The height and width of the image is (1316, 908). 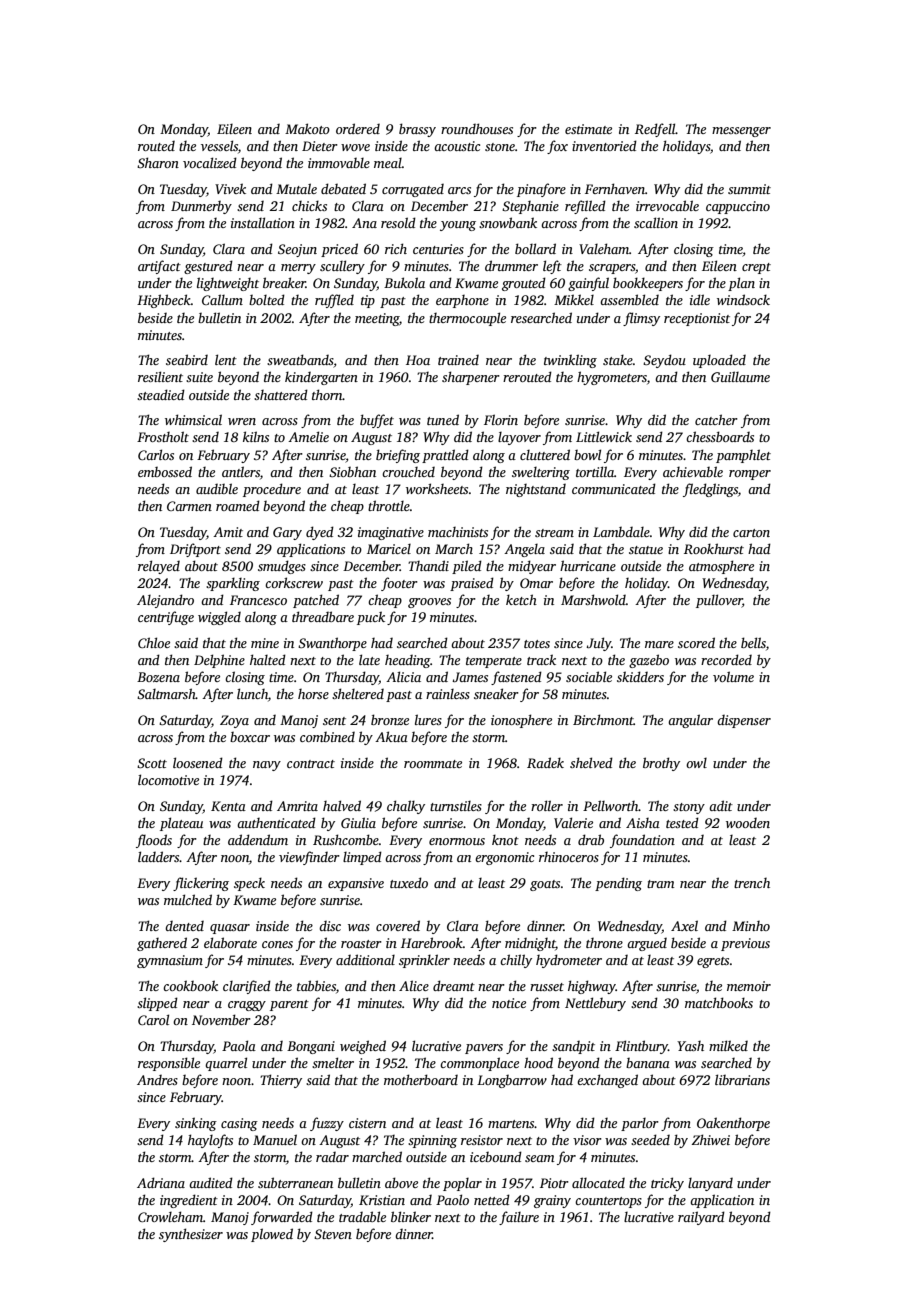 What do you see at coordinates (417, 130) in the image?
I see `brassy` at bounding box center [417, 130].
